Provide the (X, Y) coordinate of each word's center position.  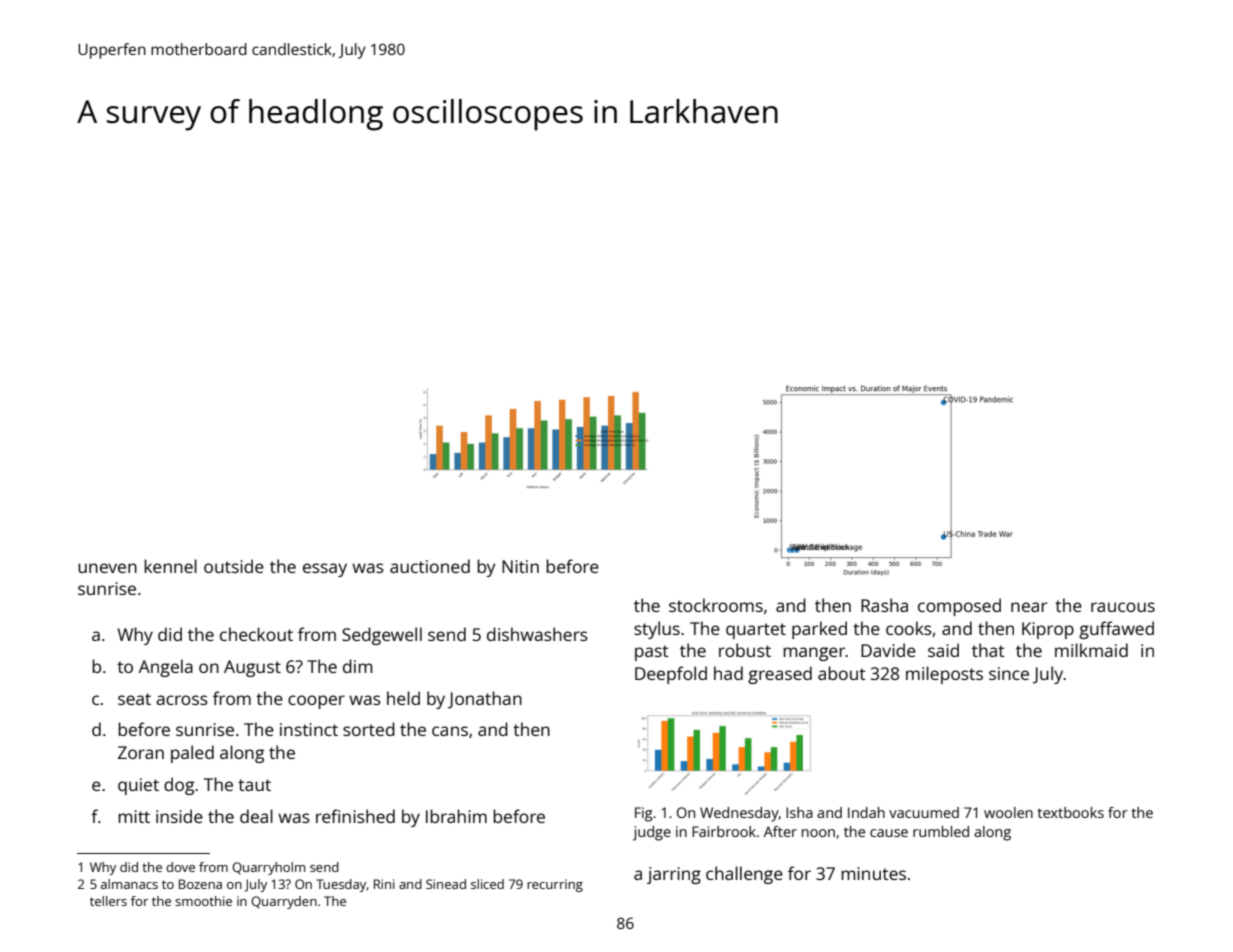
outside (234, 566)
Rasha (884, 605)
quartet (756, 631)
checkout (256, 634)
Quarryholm (268, 868)
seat (134, 699)
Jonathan (485, 700)
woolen (1008, 812)
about (842, 673)
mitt (134, 816)
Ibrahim (456, 816)
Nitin (520, 566)
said (943, 650)
